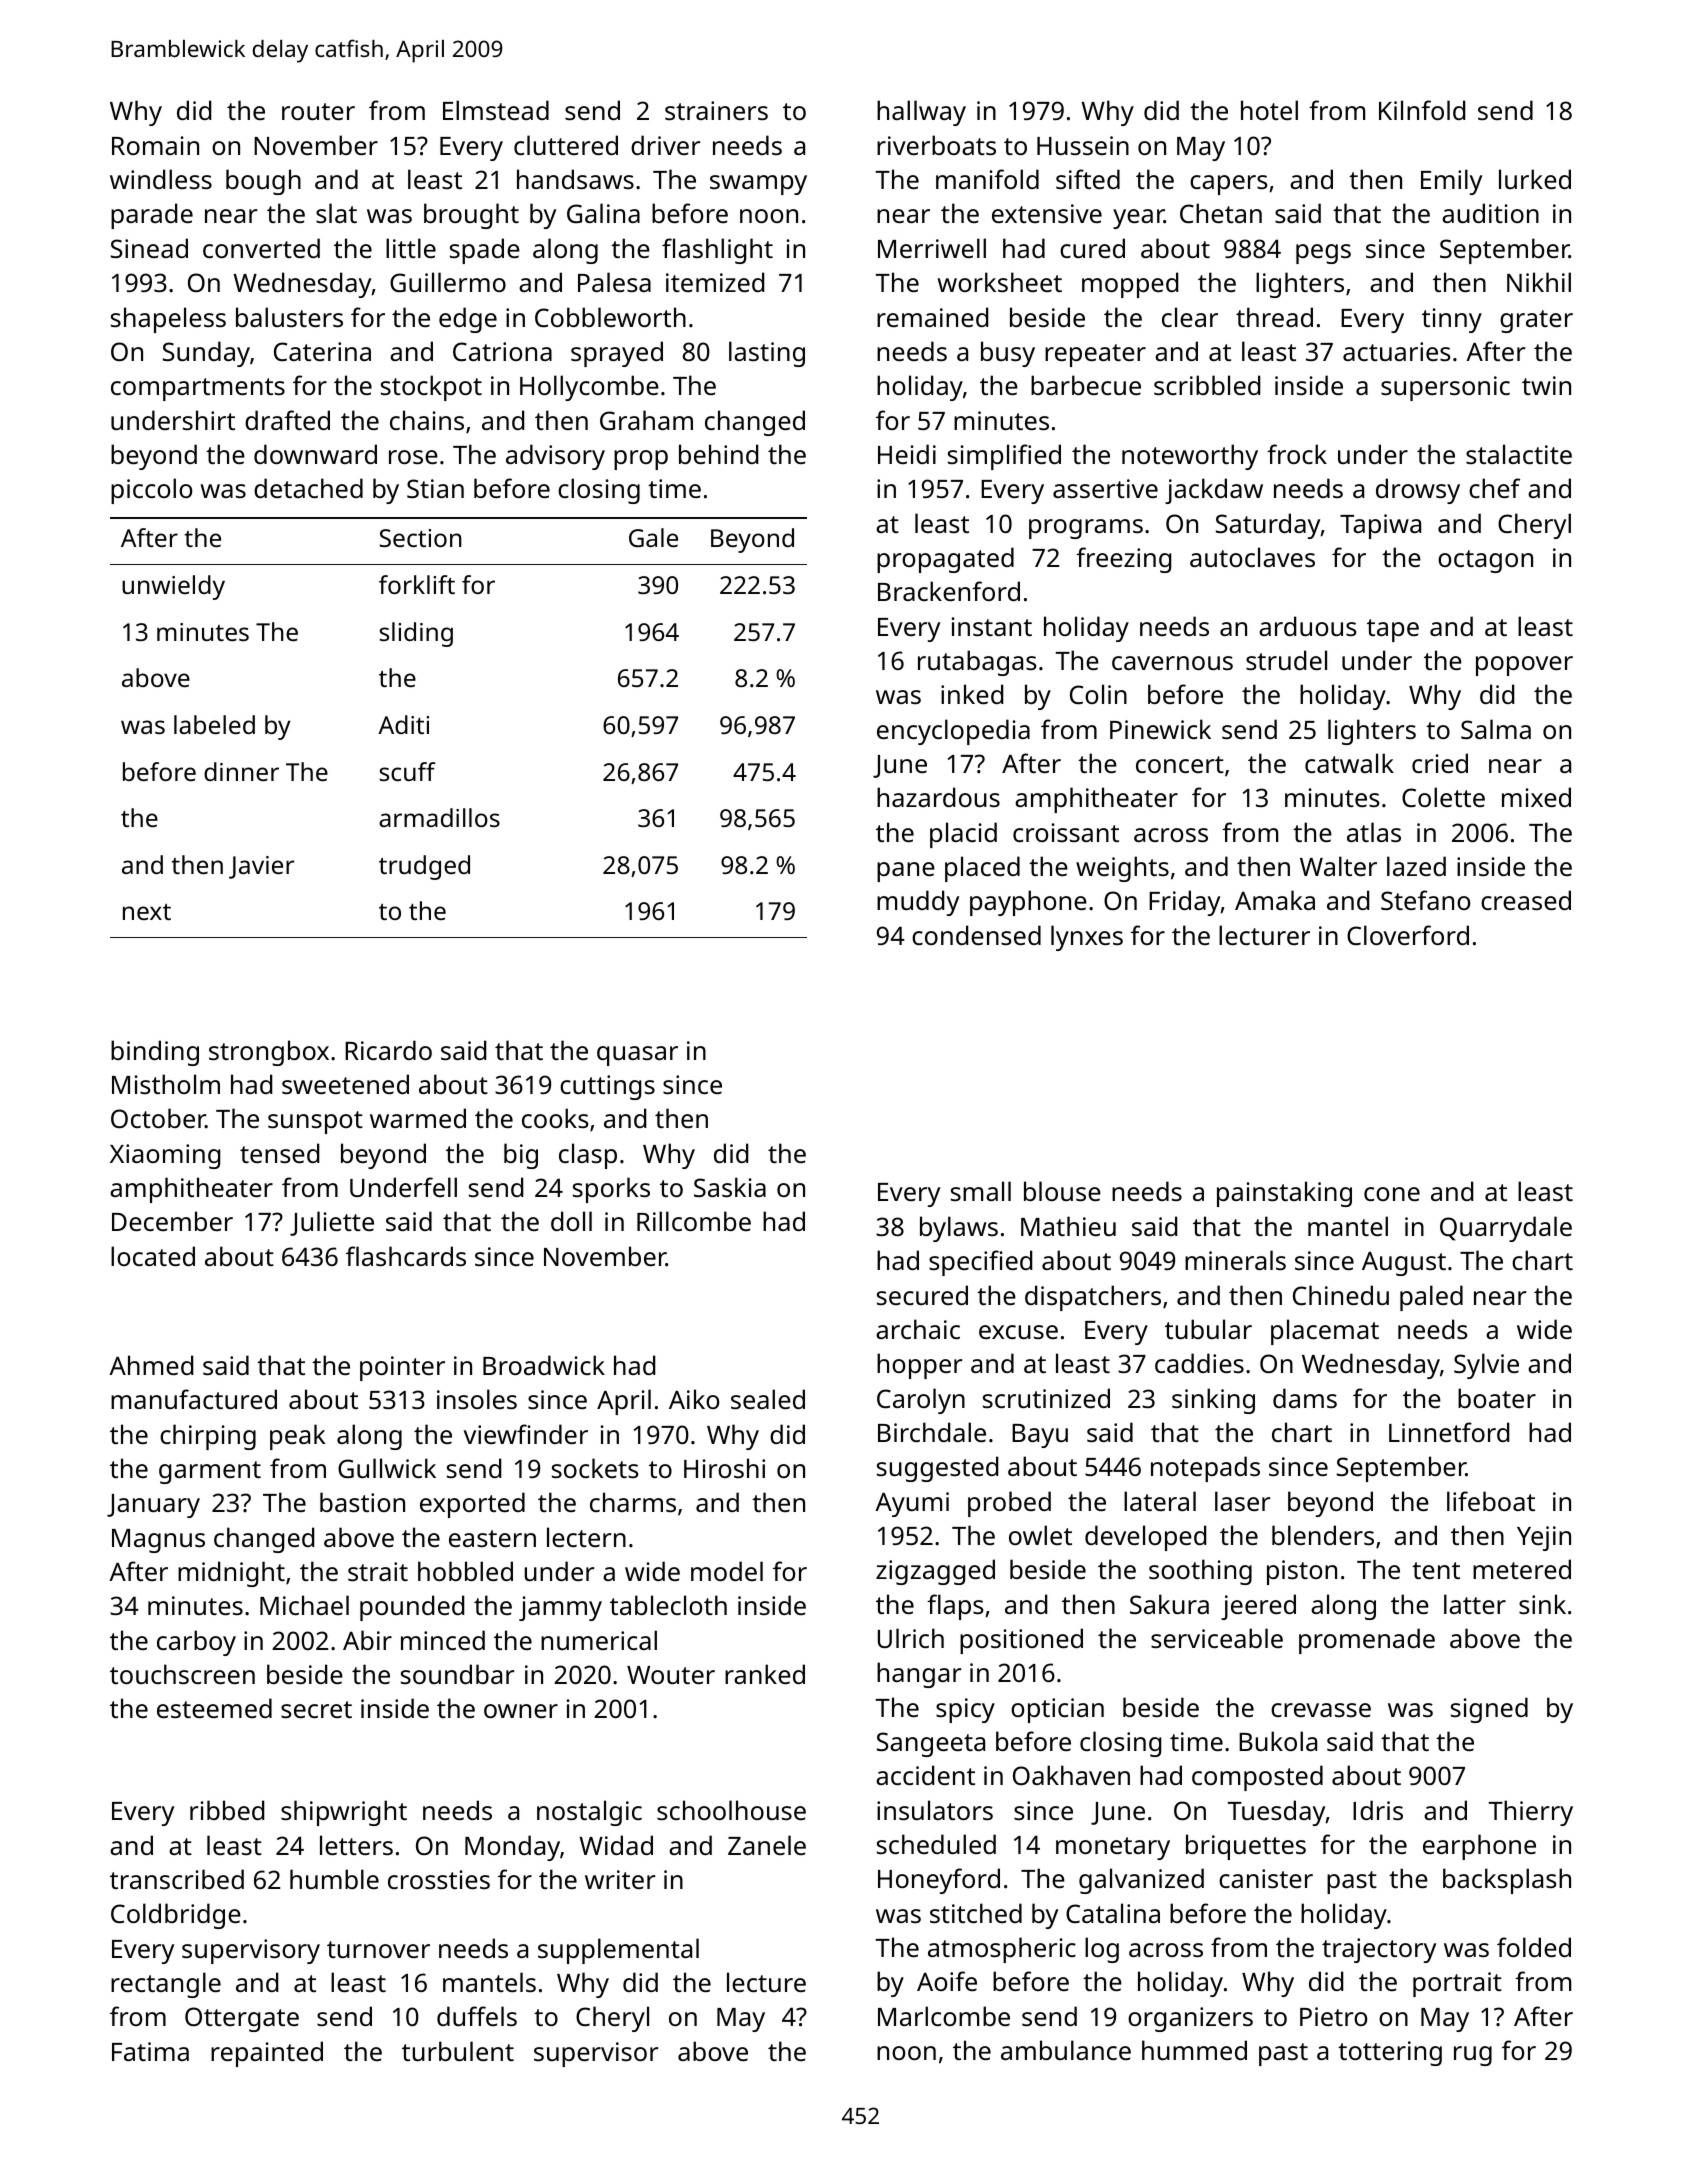 This image has height=2178, width=1683. I want to click on zigzagged, so click(935, 1572).
